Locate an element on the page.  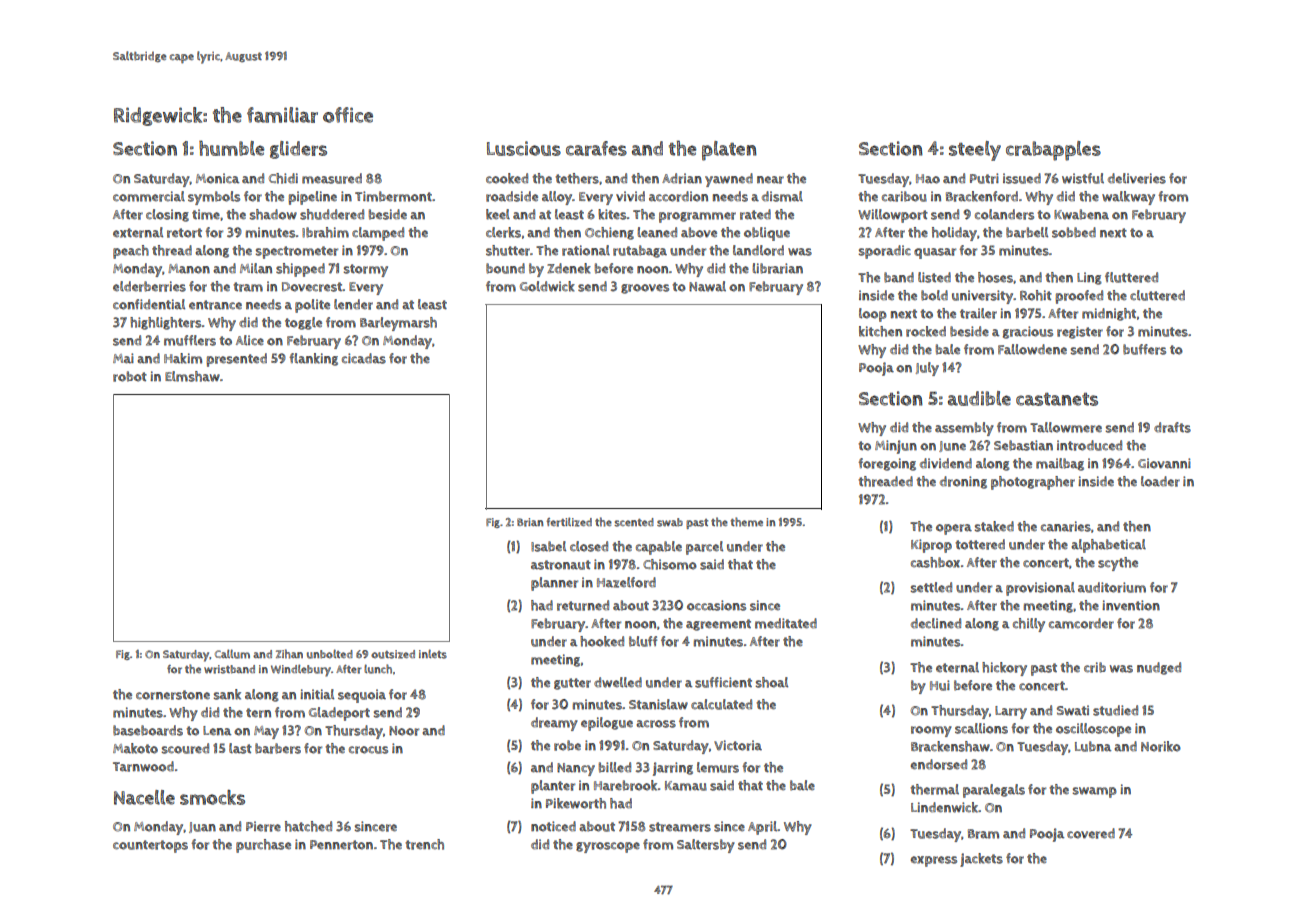
gliders is located at coordinates (298, 150).
